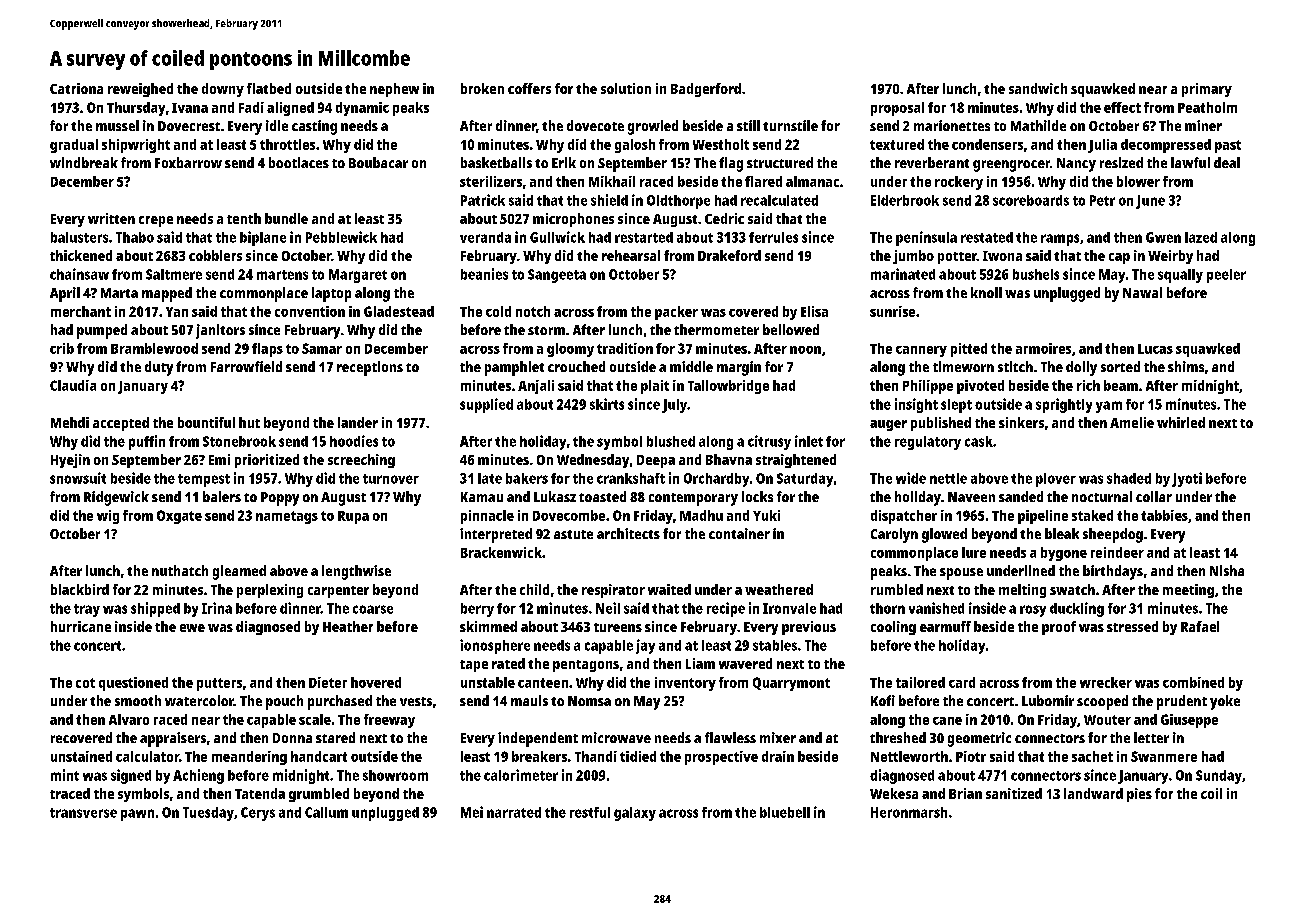  What do you see at coordinates (74, 146) in the screenshot?
I see `gradual` at bounding box center [74, 146].
